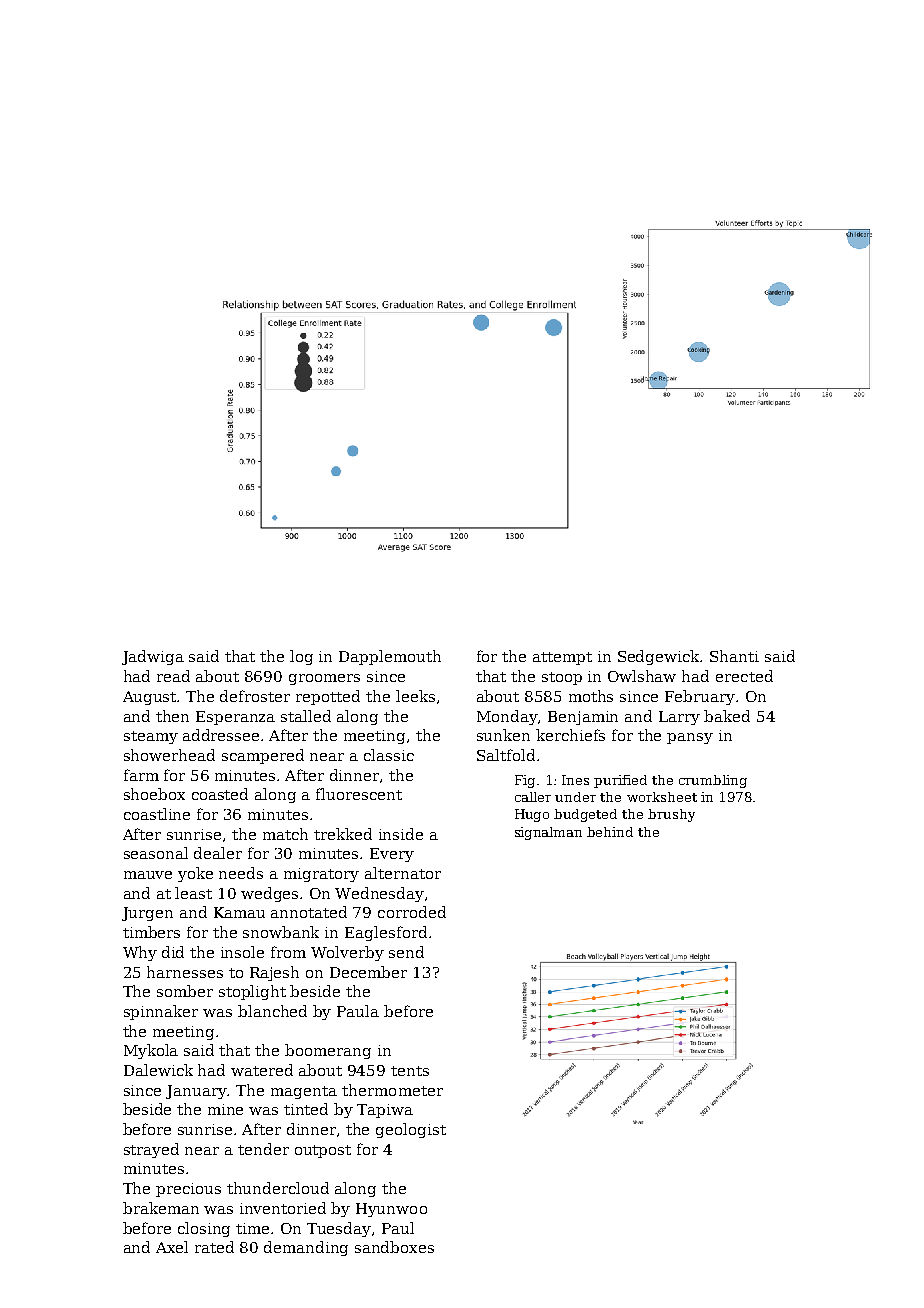 This page has width=924, height=1308. Describe the element at coordinates (679, 718) in the page. I see `Larry` at that location.
